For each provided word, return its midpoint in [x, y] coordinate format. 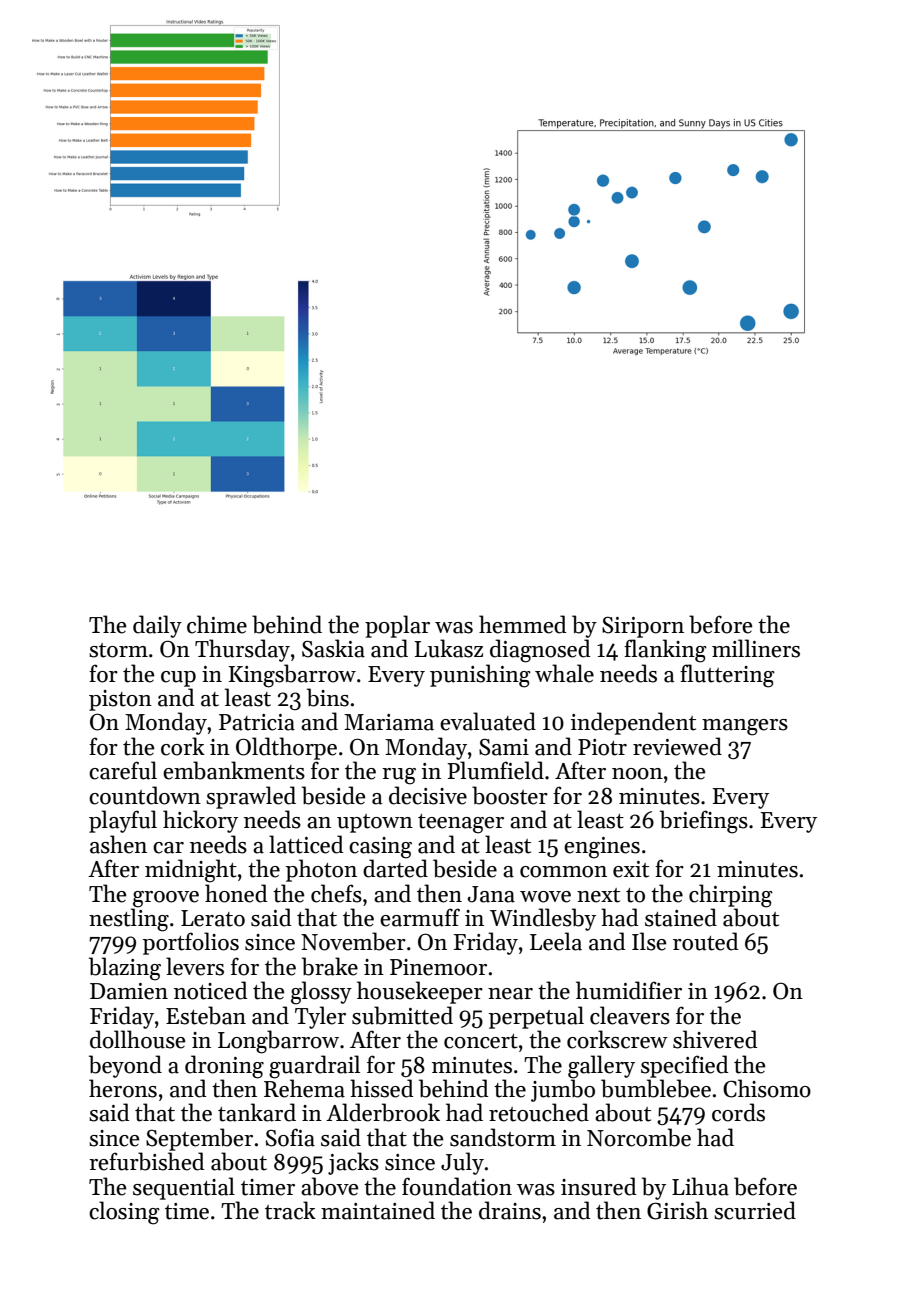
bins [328, 697]
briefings [704, 822]
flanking [665, 651]
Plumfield [495, 770]
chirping [731, 896]
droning [224, 1067]
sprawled [251, 797]
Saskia [333, 648]
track [290, 1210]
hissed [381, 1088]
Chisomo [767, 1088]
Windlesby [543, 919]
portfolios [191, 943]
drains [510, 1210]
